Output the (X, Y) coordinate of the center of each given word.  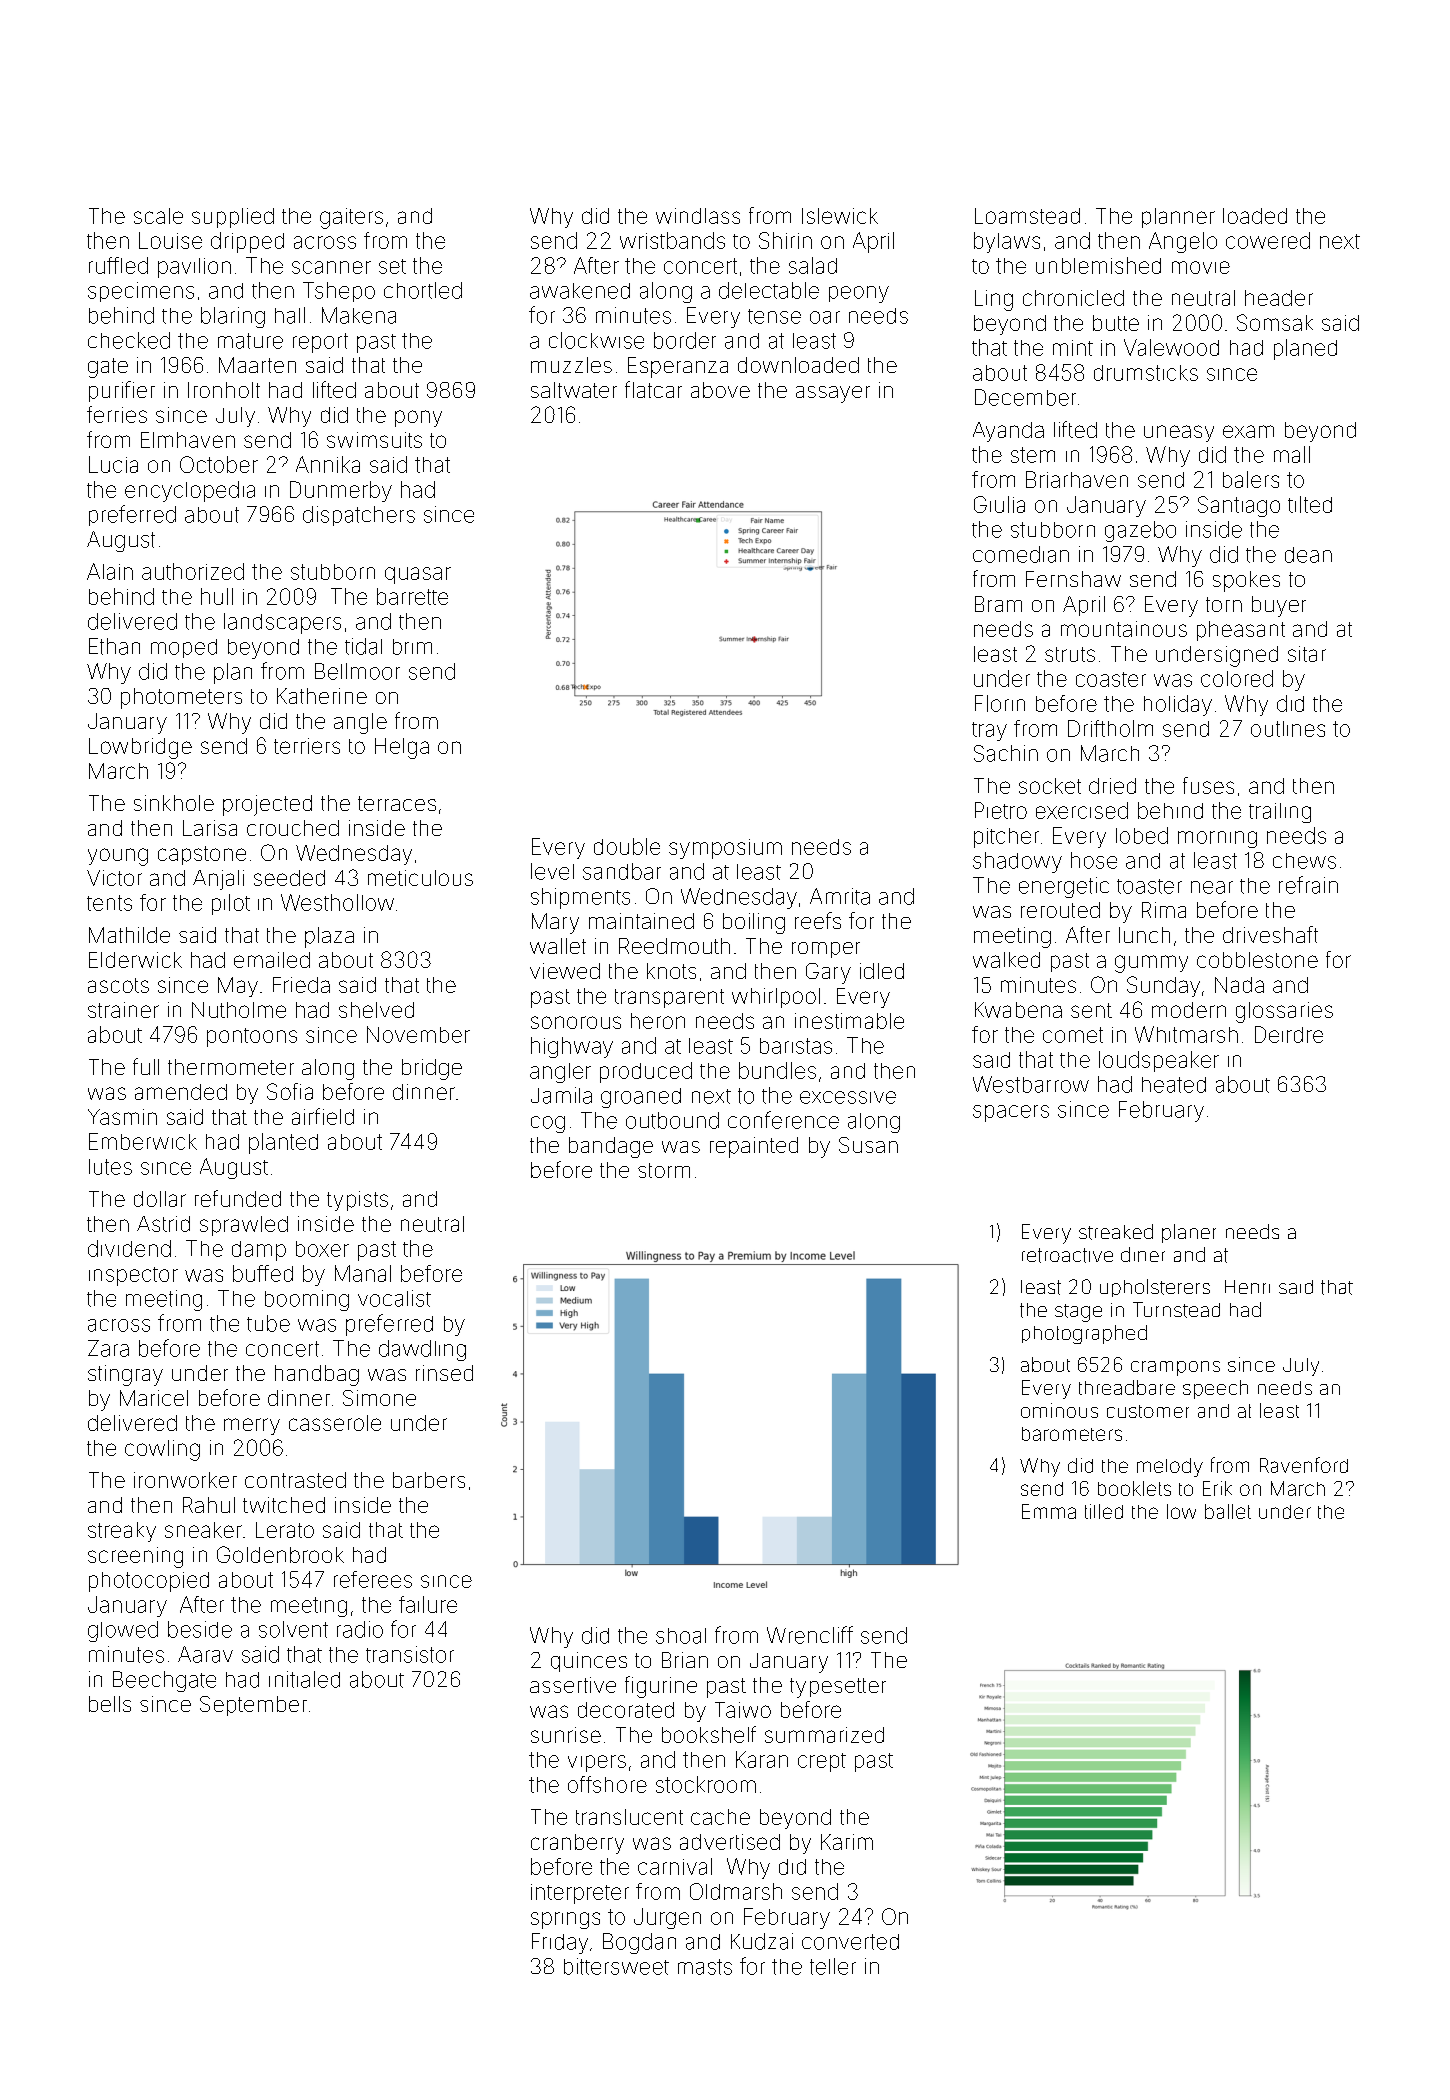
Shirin (785, 240)
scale (158, 216)
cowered (1268, 240)
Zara (108, 1348)
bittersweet (616, 1966)
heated (1174, 1085)
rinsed (444, 1373)
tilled (1104, 1511)
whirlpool (776, 998)
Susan (868, 1145)
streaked (1116, 1232)
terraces (397, 803)
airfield (323, 1116)
